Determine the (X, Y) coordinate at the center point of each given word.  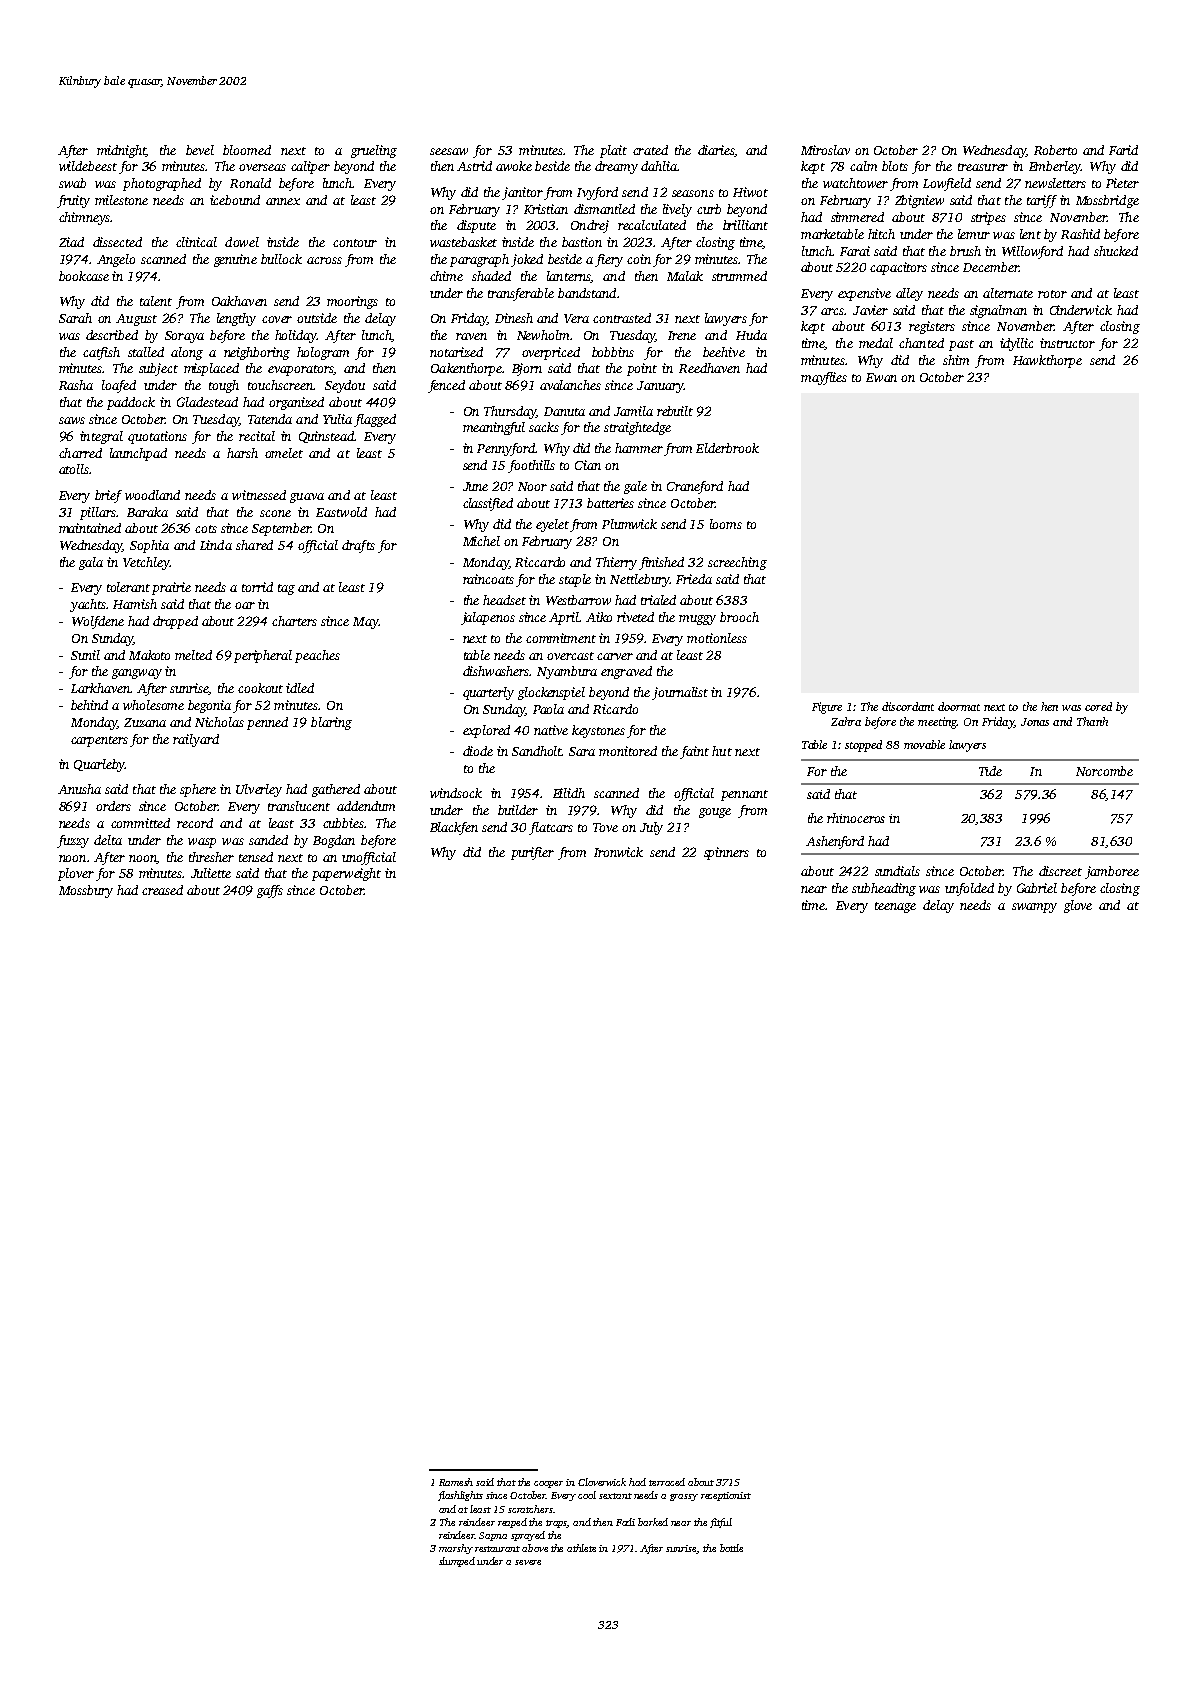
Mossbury (86, 891)
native (551, 730)
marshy (456, 1549)
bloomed (247, 150)
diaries (716, 151)
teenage (895, 907)
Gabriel (1037, 888)
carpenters (99, 741)
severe (528, 1562)
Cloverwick (602, 1482)
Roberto (1055, 150)
